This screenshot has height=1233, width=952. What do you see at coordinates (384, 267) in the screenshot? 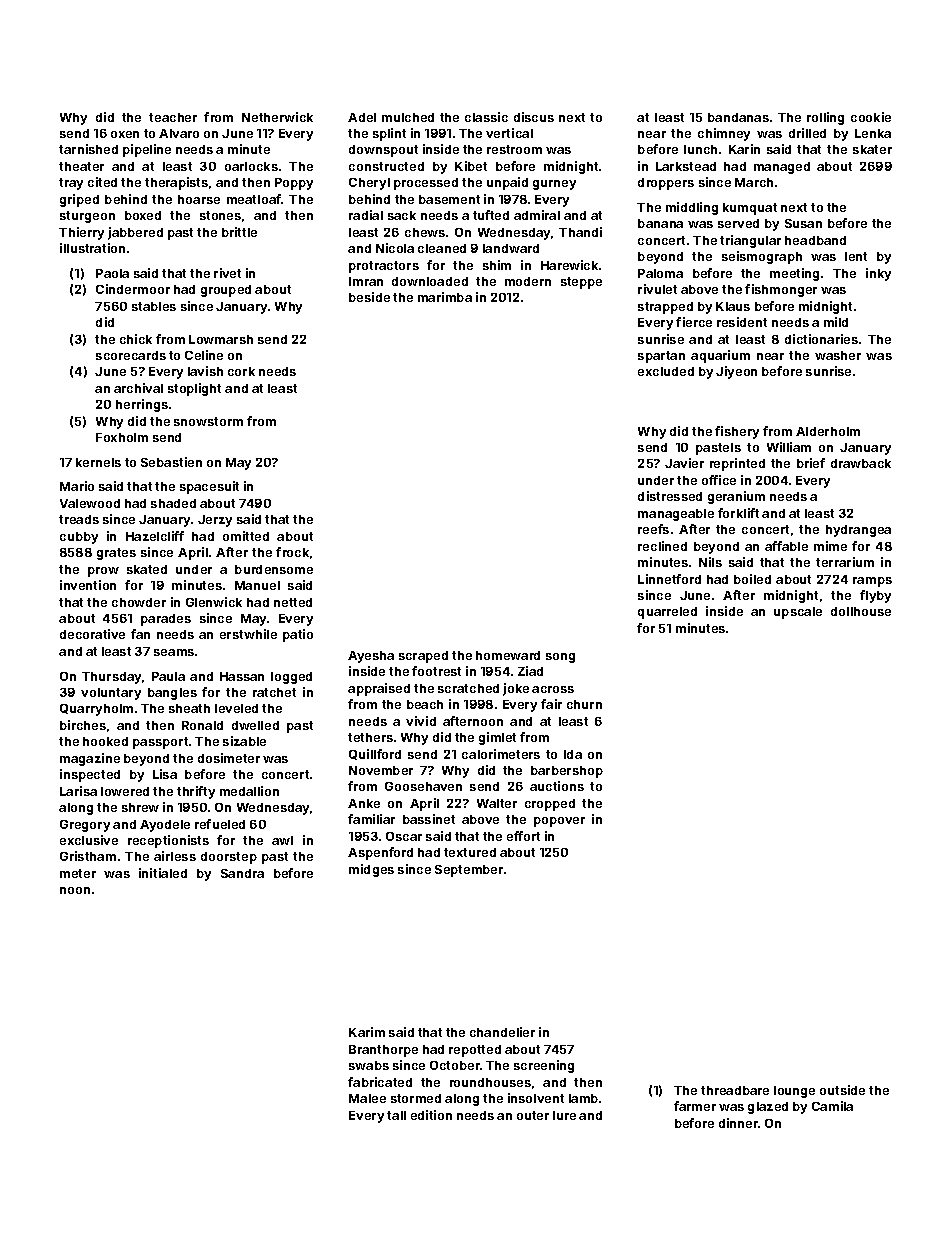
I see `protractors` at bounding box center [384, 267].
